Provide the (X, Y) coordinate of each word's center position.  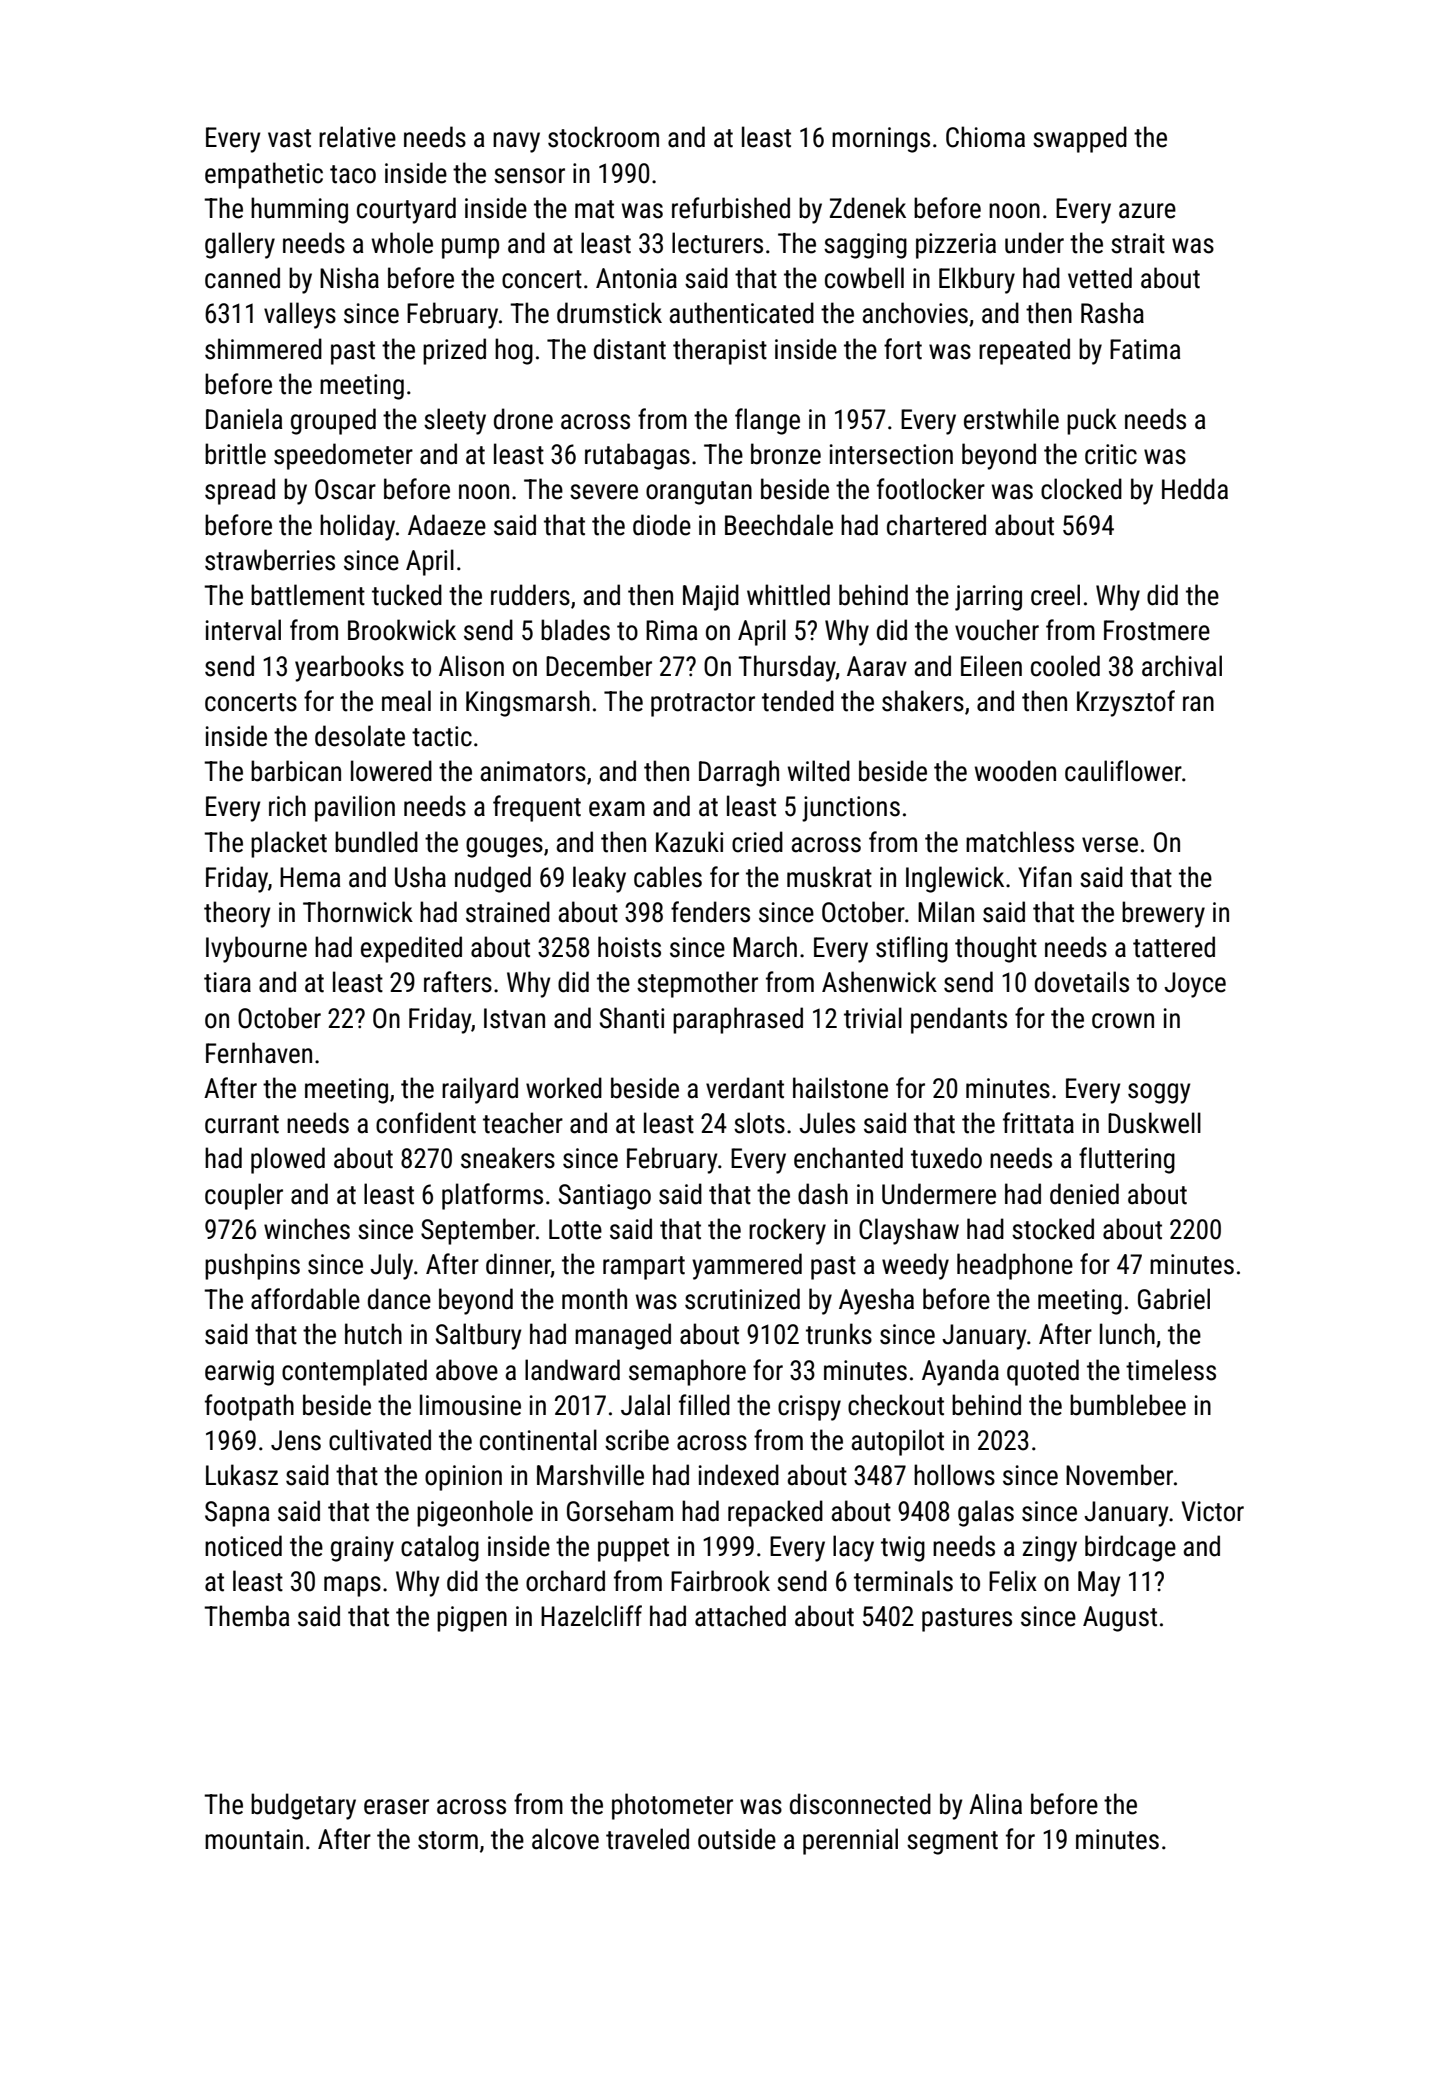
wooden (1015, 771)
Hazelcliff (591, 1616)
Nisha (349, 278)
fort (903, 349)
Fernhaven (259, 1053)
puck (1092, 421)
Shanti (632, 1018)
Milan (946, 912)
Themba (246, 1616)
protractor (703, 705)
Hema (310, 877)
